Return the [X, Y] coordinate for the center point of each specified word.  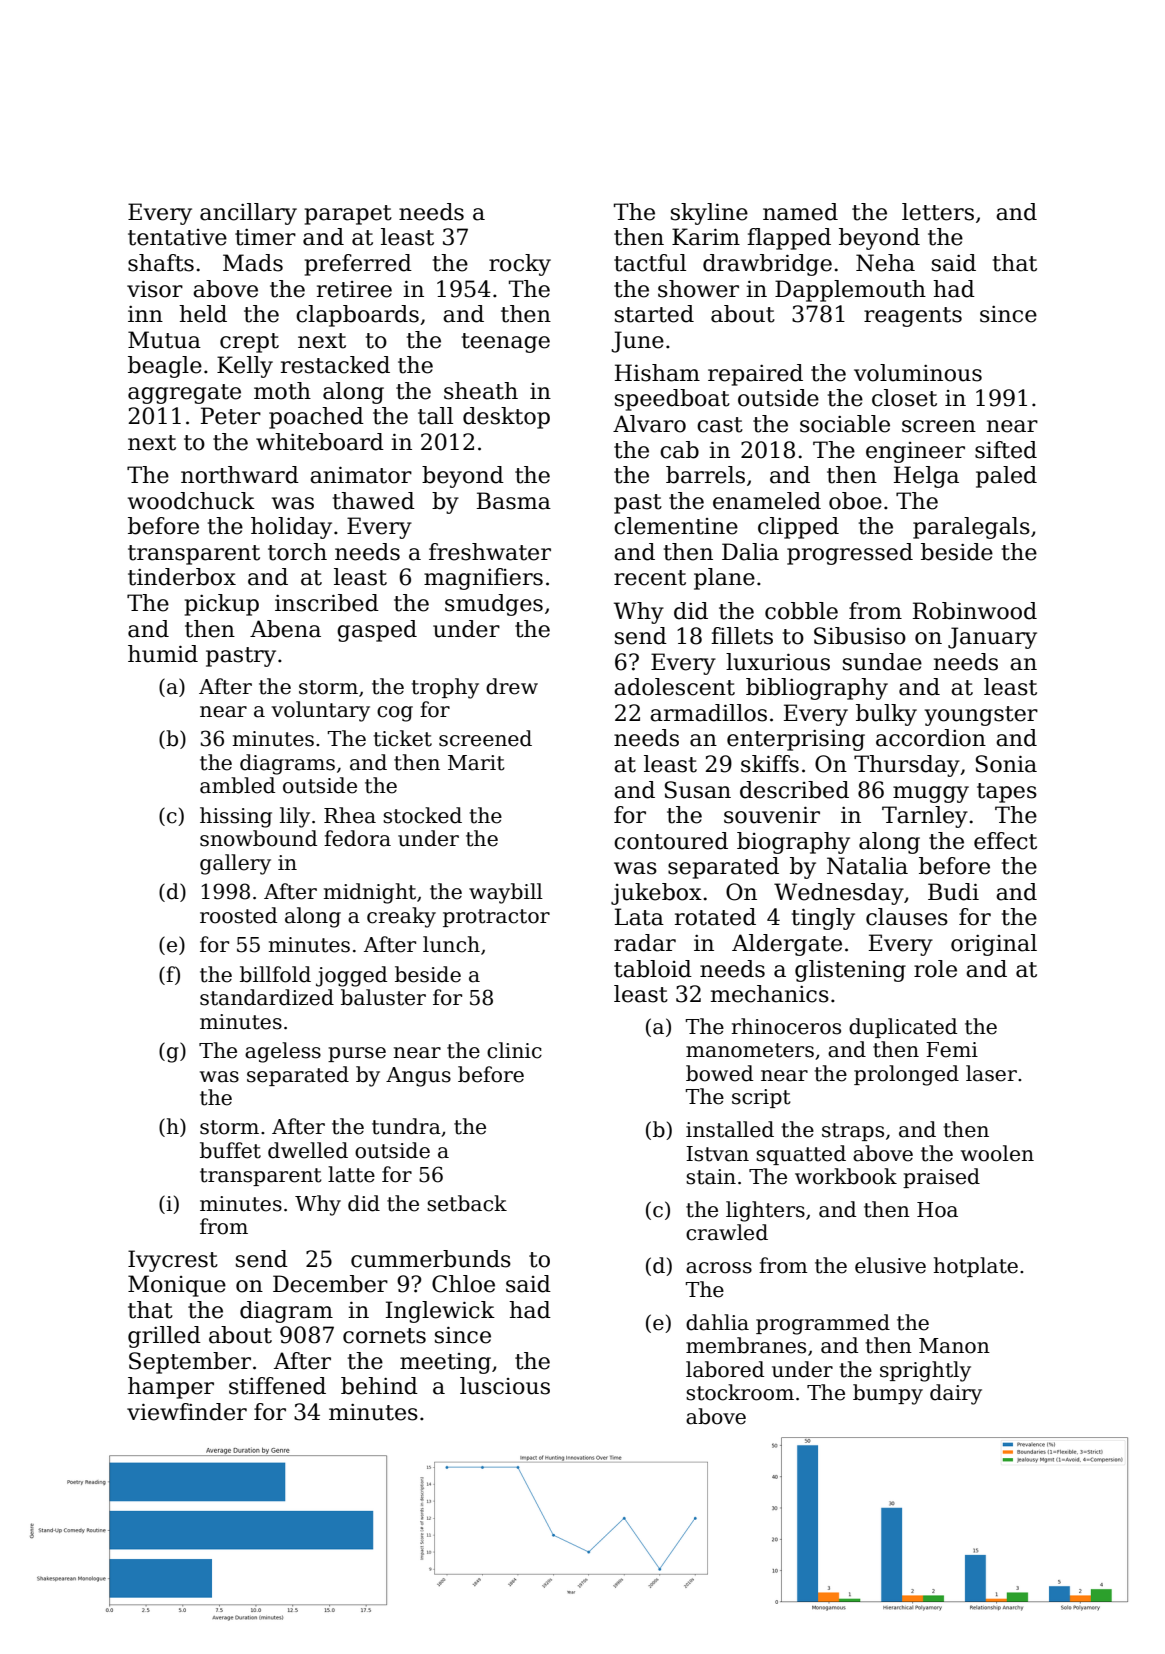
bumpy [888, 1394]
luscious [505, 1386]
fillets [742, 636]
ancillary [248, 214]
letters [938, 212]
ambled [237, 785]
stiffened [277, 1386]
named [800, 212]
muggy [931, 794]
